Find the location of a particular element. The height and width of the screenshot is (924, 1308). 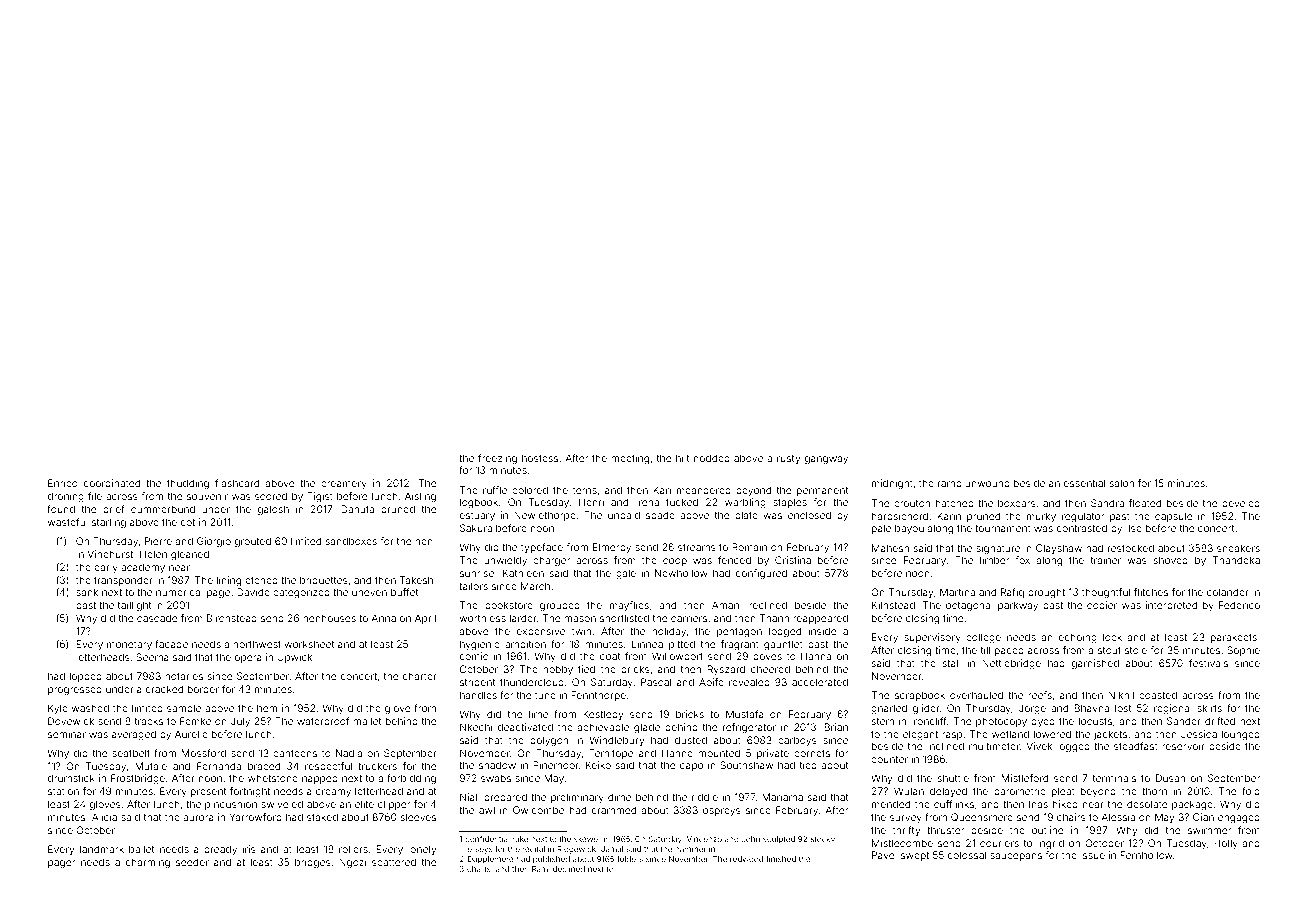

landmark is located at coordinates (102, 849).
